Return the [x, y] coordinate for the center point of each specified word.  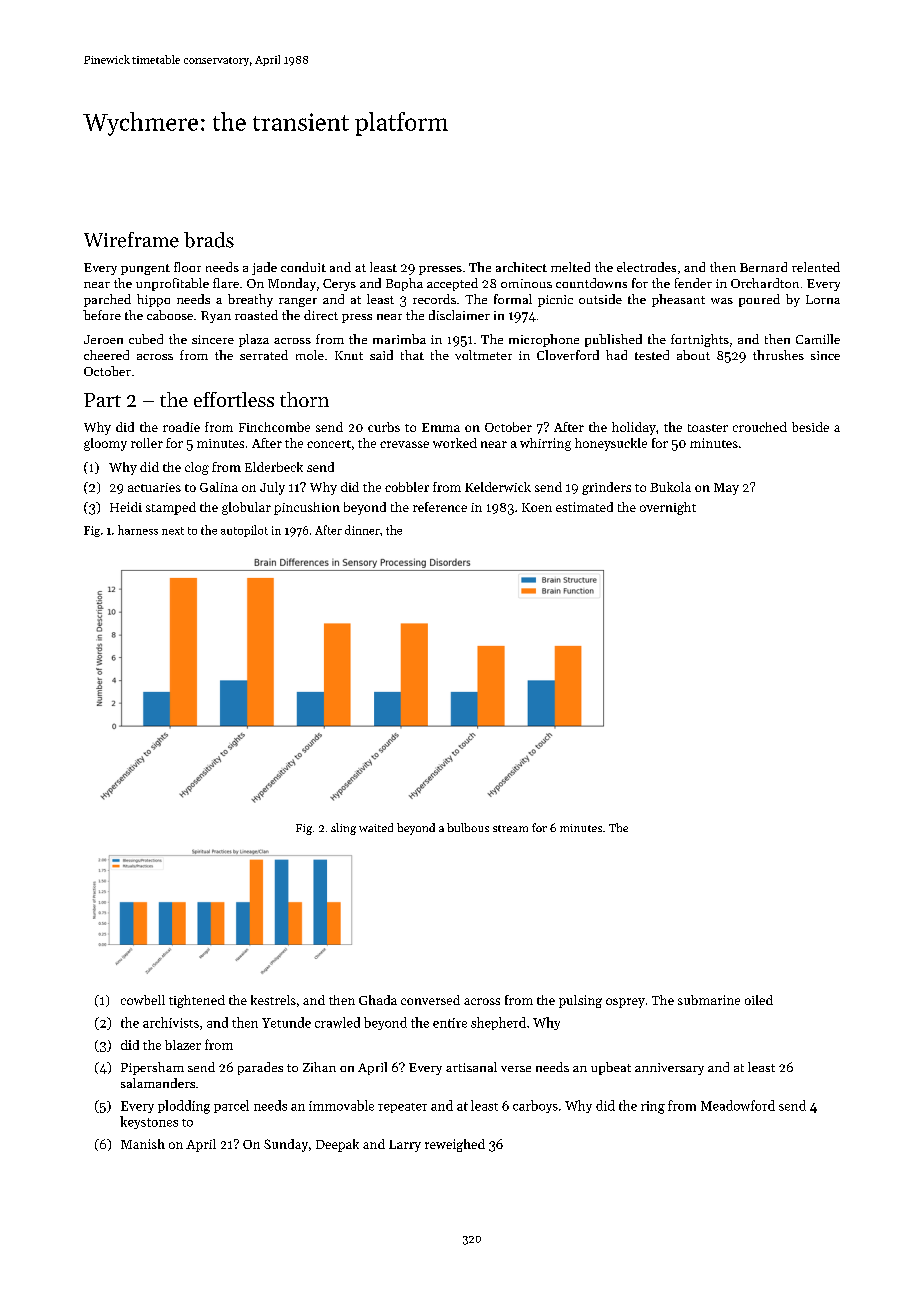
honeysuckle [611, 444]
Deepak [337, 1145]
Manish [143, 1144]
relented [816, 267]
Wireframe [131, 240]
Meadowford [738, 1105]
